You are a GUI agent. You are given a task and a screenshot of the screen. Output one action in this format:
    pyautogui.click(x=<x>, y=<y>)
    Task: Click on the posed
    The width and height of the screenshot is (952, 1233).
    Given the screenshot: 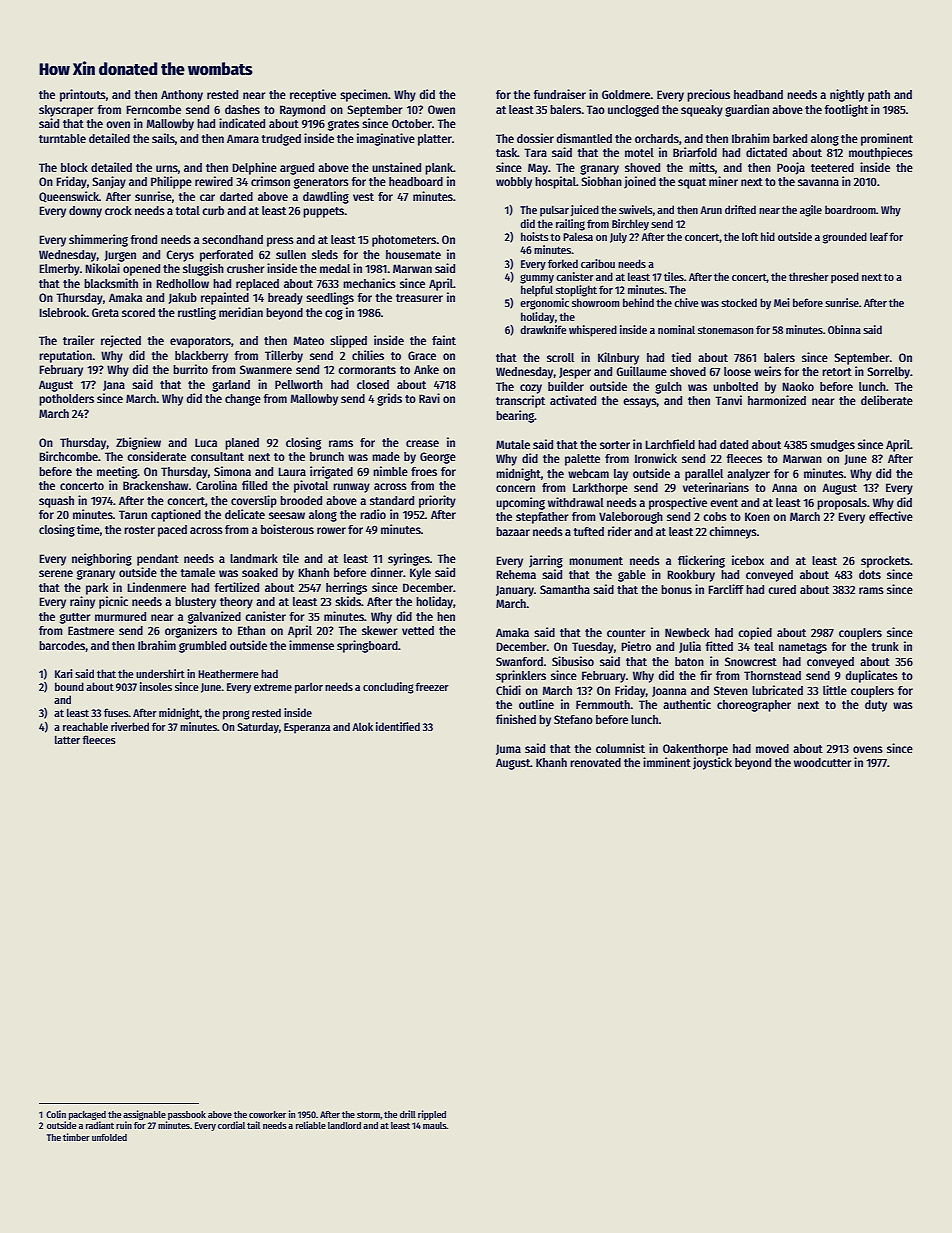 What is the action you would take?
    pyautogui.click(x=845, y=278)
